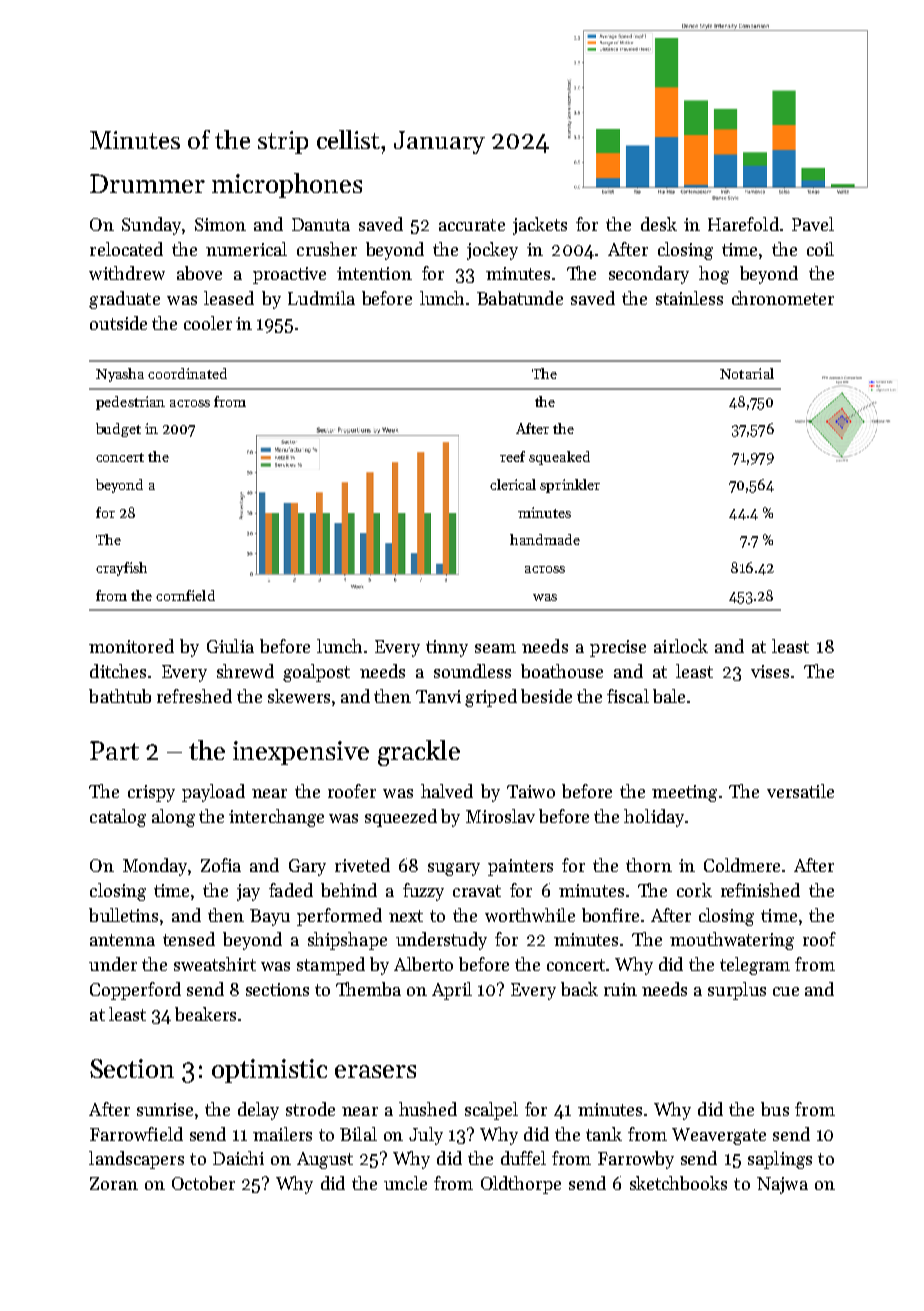 This image has width=924, height=1311. I want to click on Bayu, so click(270, 917).
